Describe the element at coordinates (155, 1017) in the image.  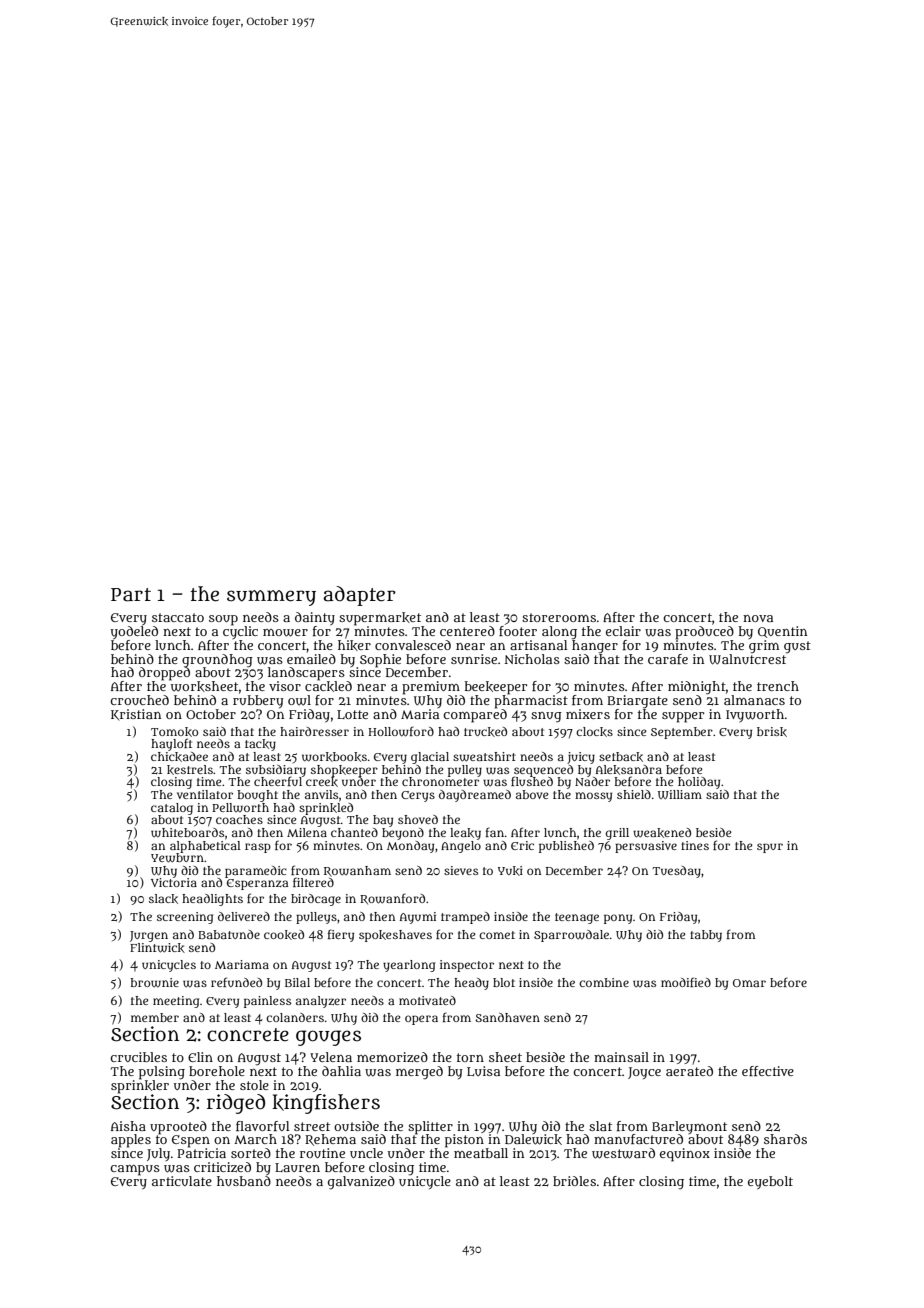
I see `member` at that location.
